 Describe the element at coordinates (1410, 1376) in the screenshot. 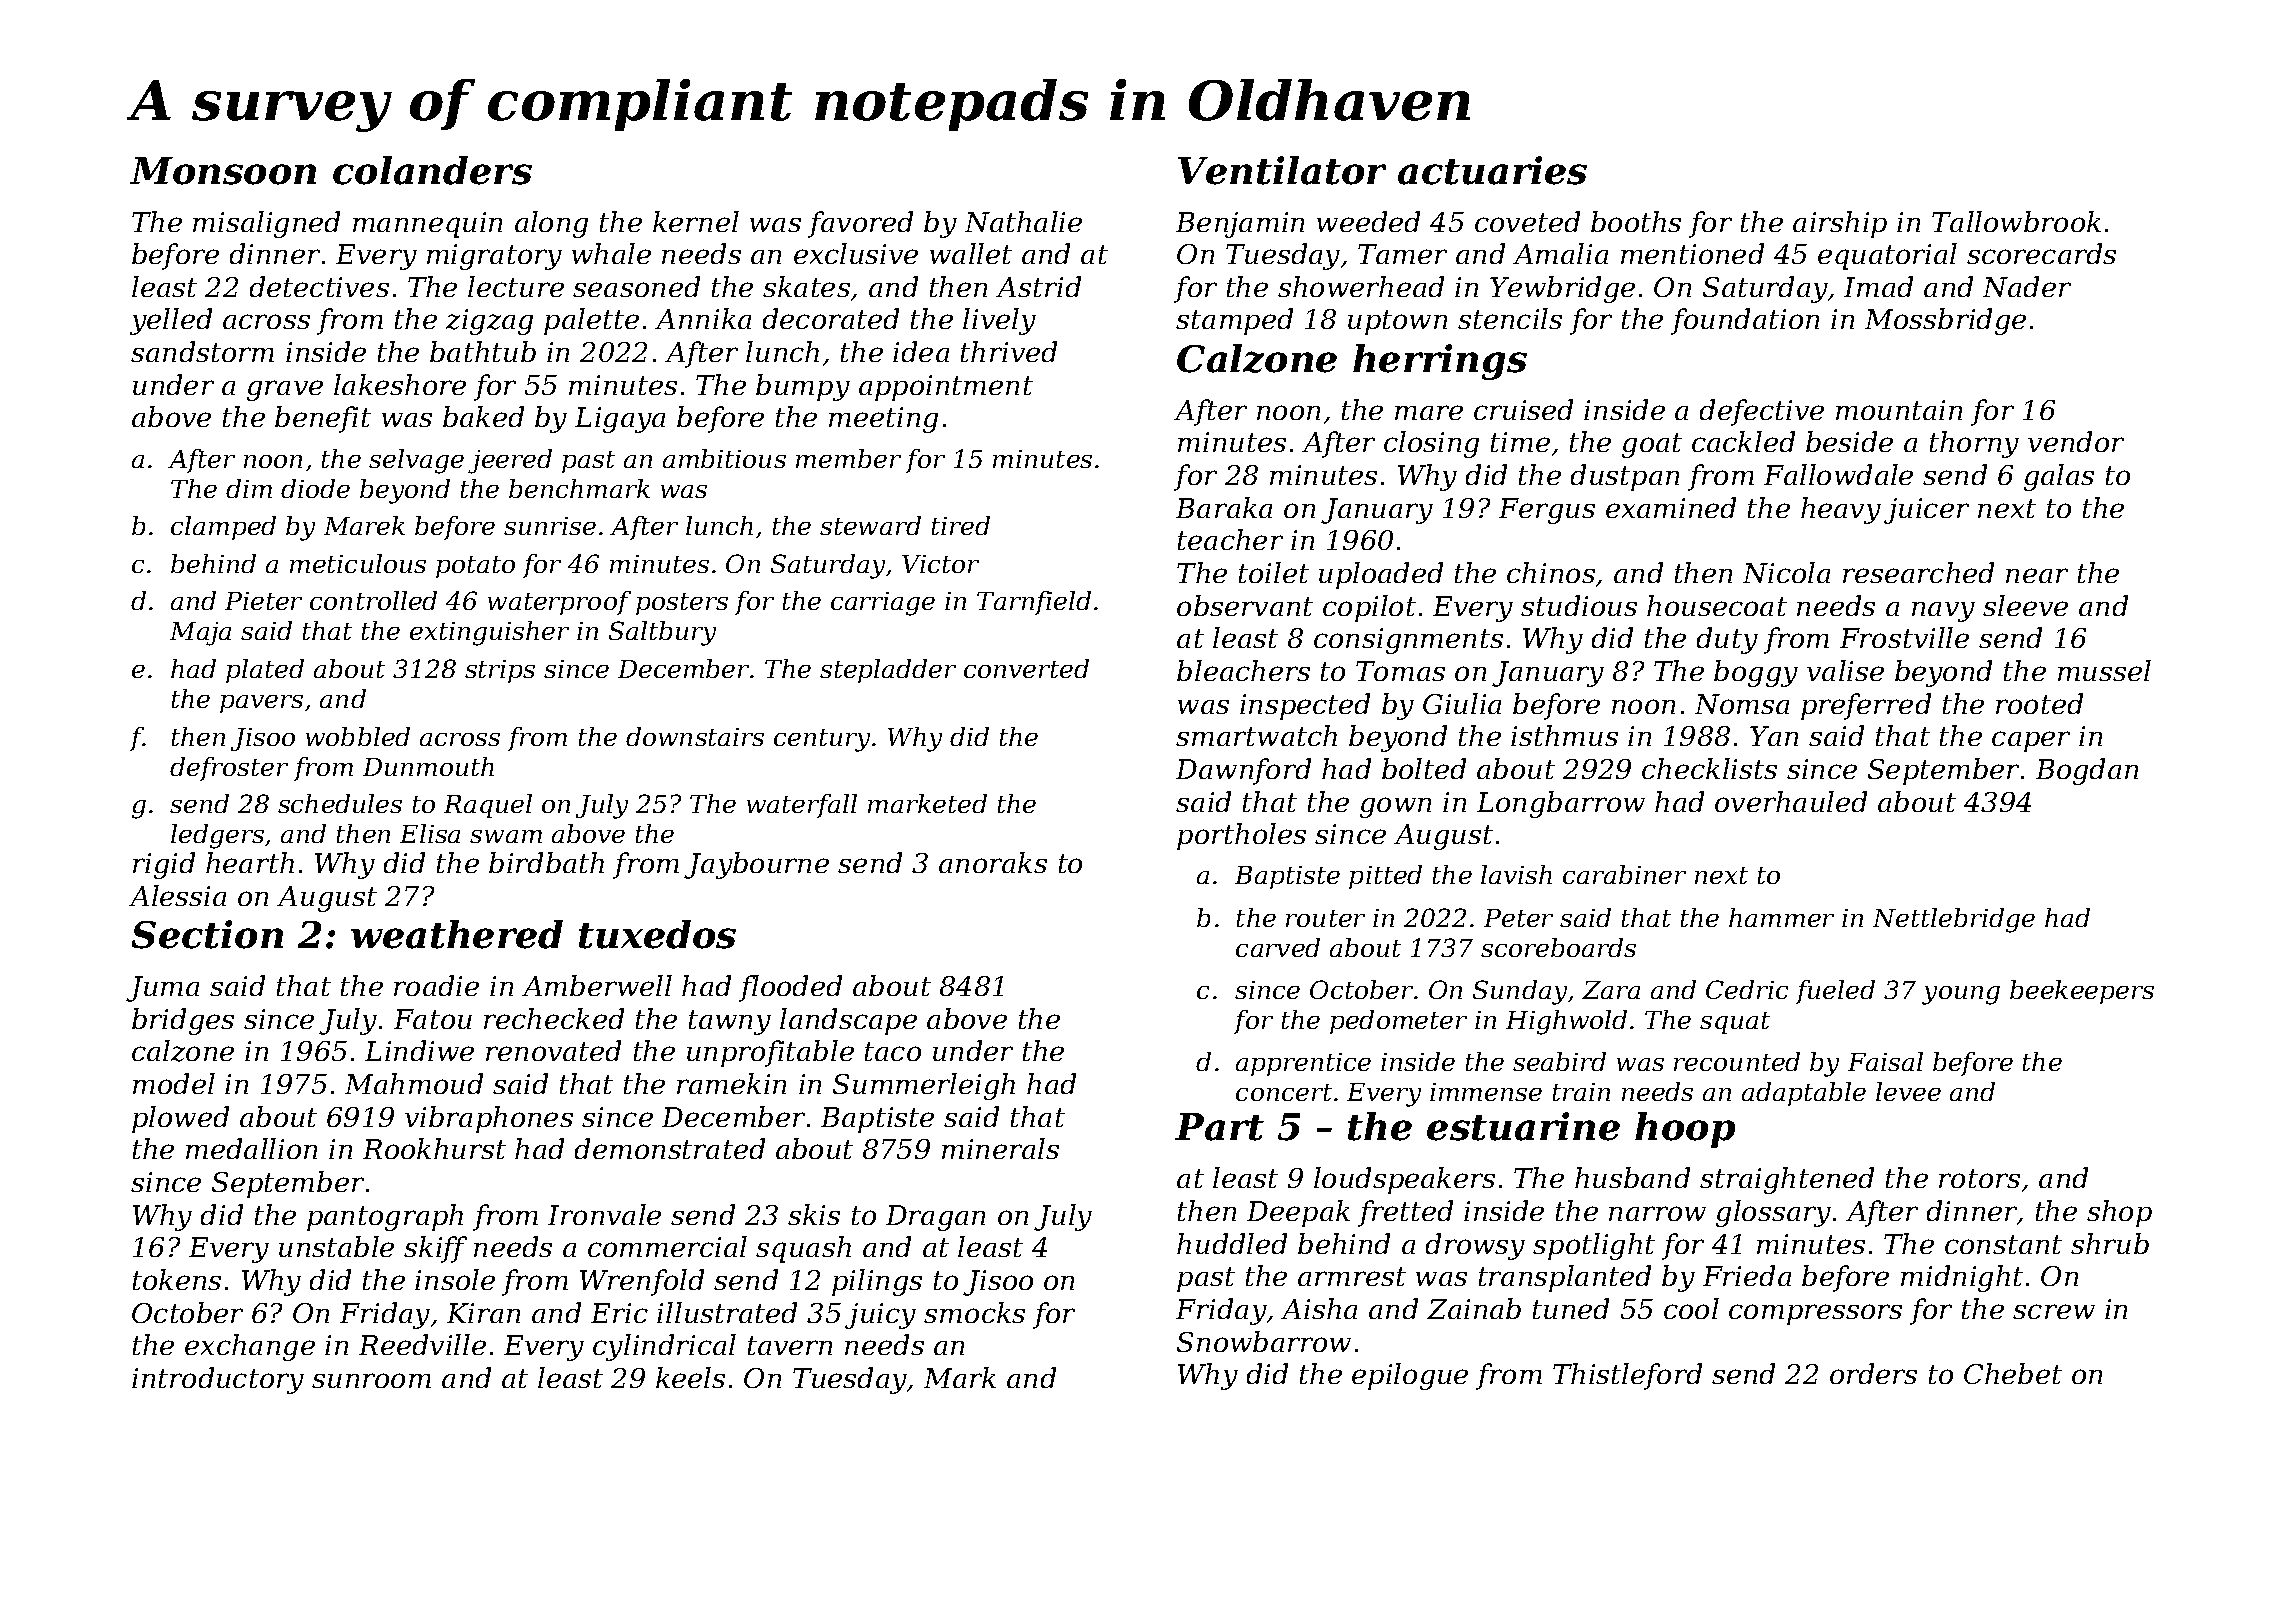

I see `epilogue` at that location.
